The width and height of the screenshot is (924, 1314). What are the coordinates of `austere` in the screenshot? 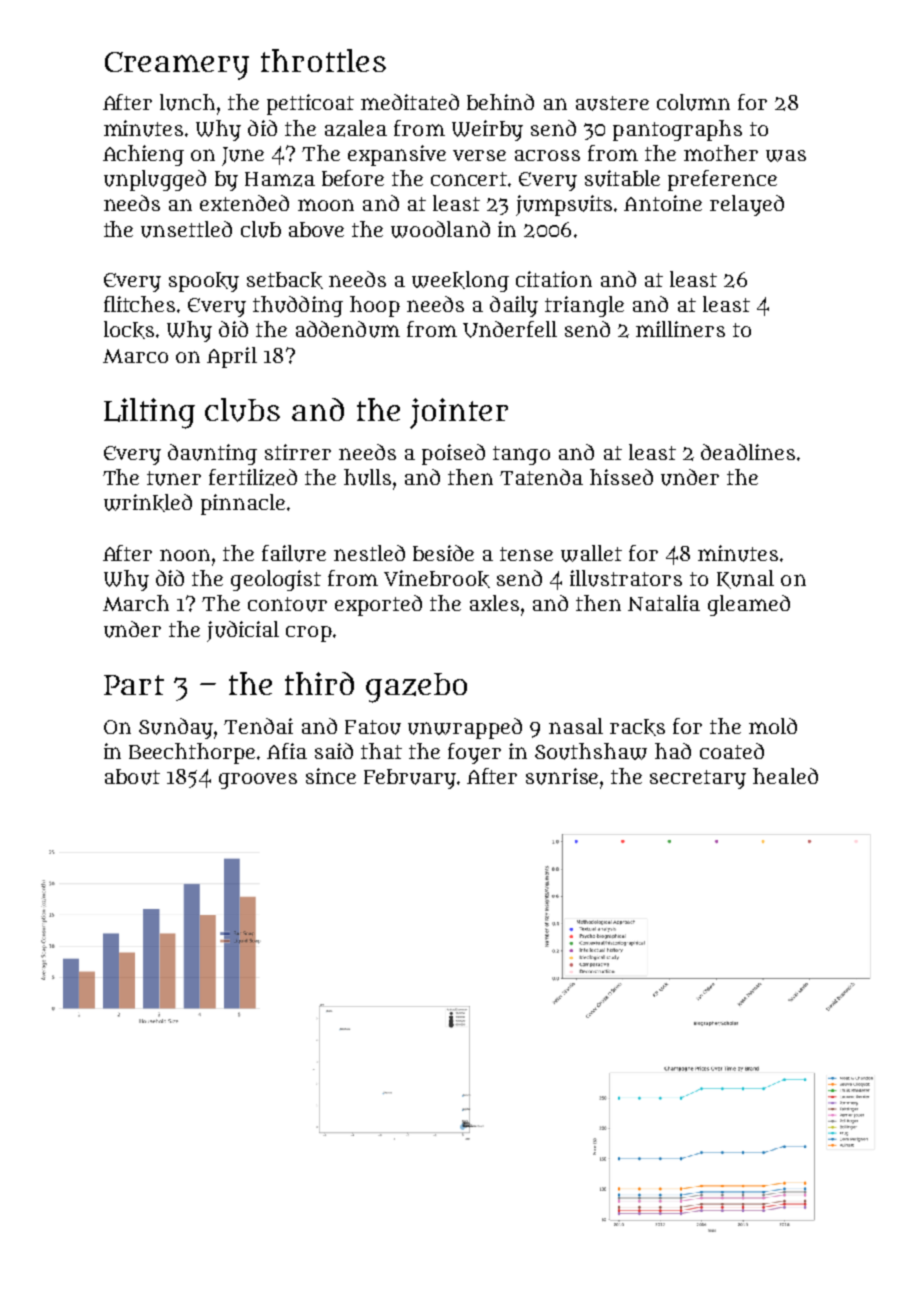 It's located at (612, 103).
